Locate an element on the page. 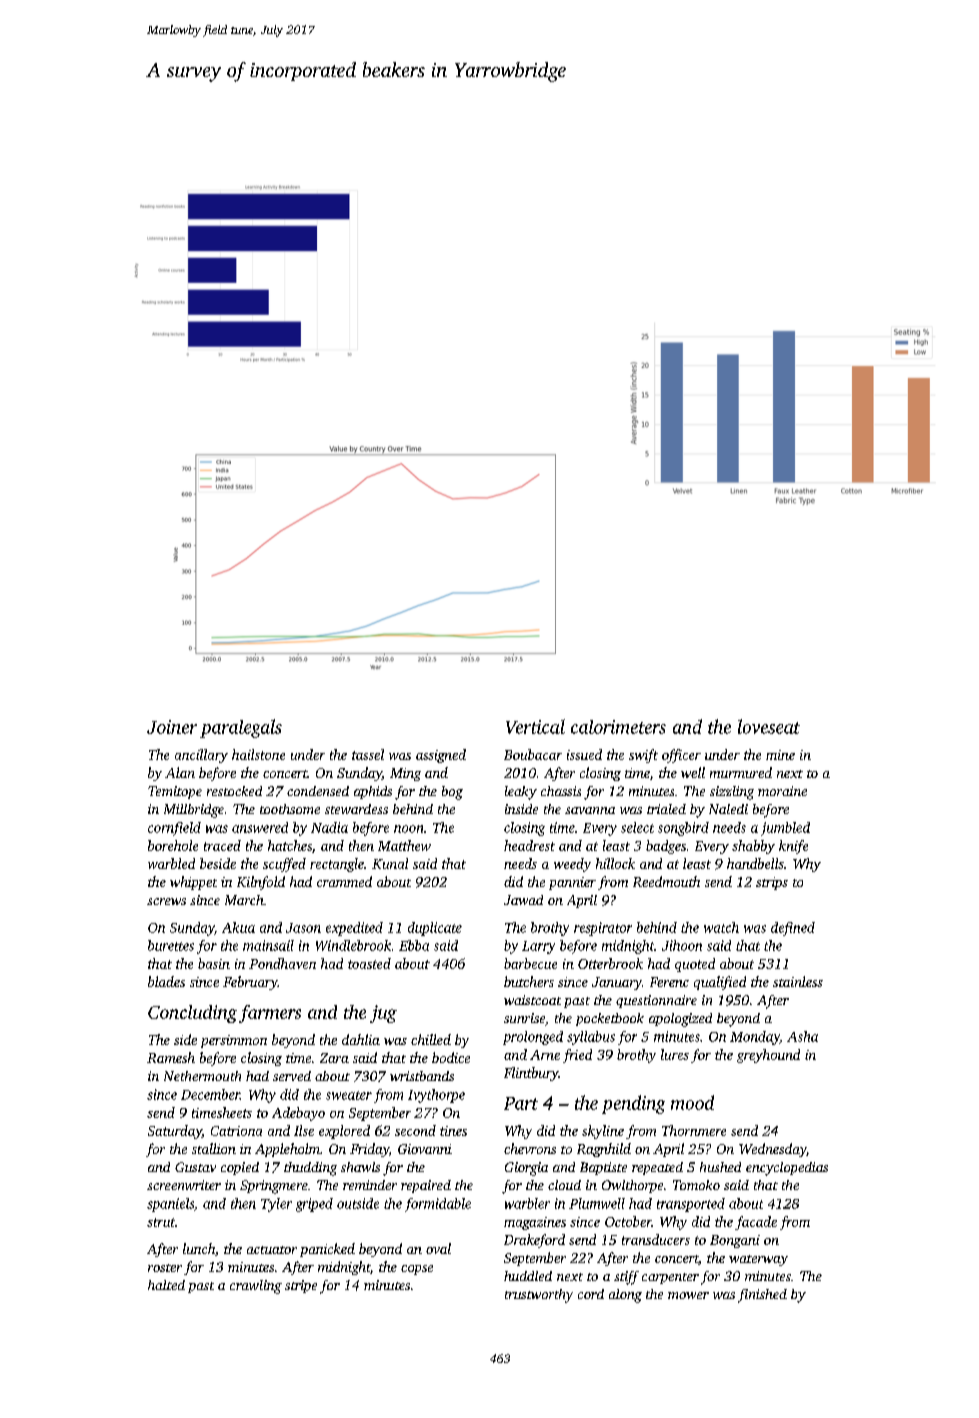 The image size is (979, 1418). Millbridge is located at coordinates (194, 811).
